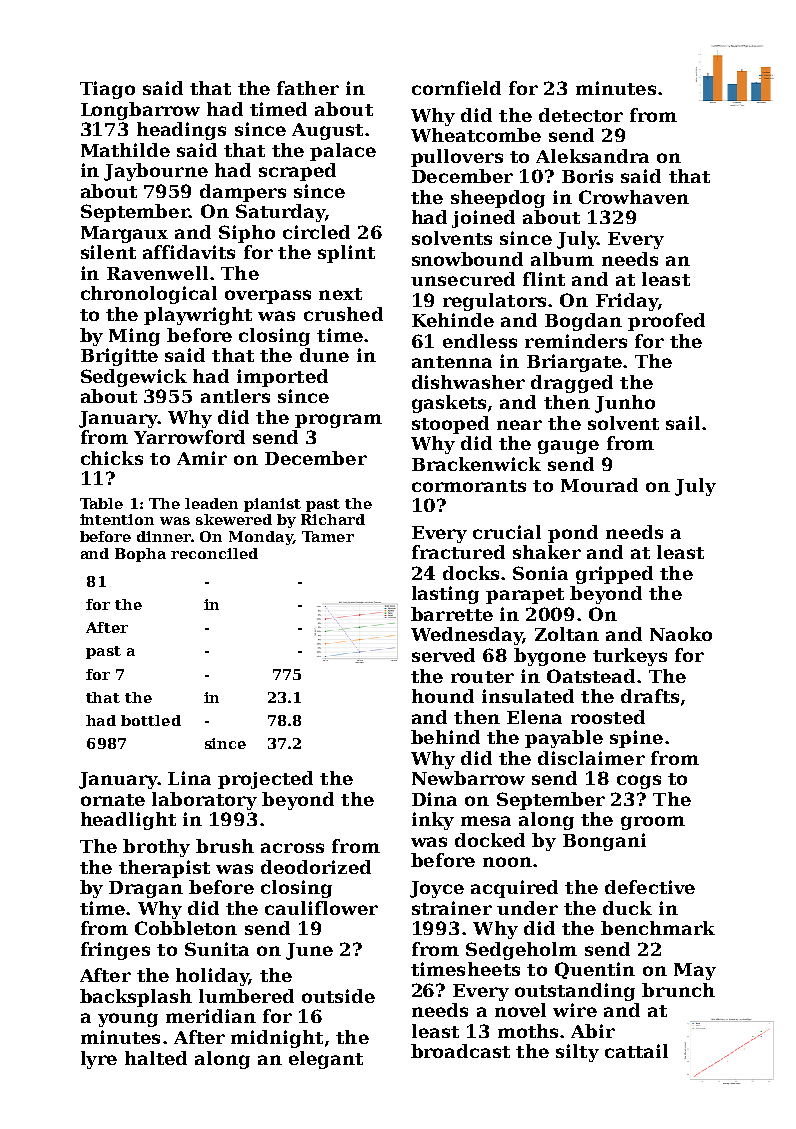  I want to click on crucial, so click(507, 532).
